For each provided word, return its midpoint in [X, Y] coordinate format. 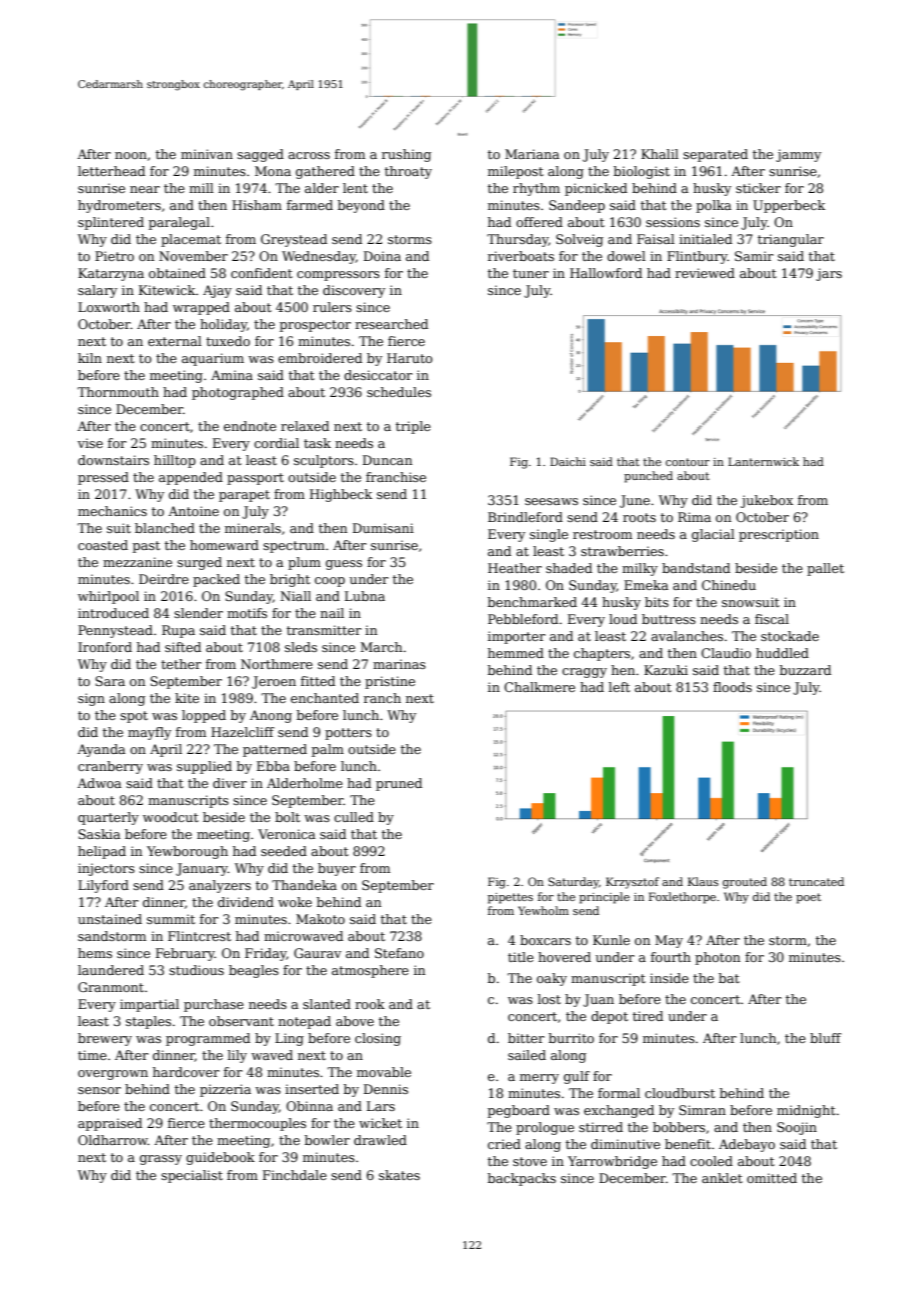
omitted [772, 1178]
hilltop [175, 461]
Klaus [703, 881]
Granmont [111, 987]
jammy [798, 155]
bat [729, 978]
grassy [161, 1160]
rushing [406, 155]
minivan [207, 154]
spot [134, 717]
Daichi [568, 461]
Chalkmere [539, 687]
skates [399, 1175]
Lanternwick [763, 461]
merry [539, 1079]
